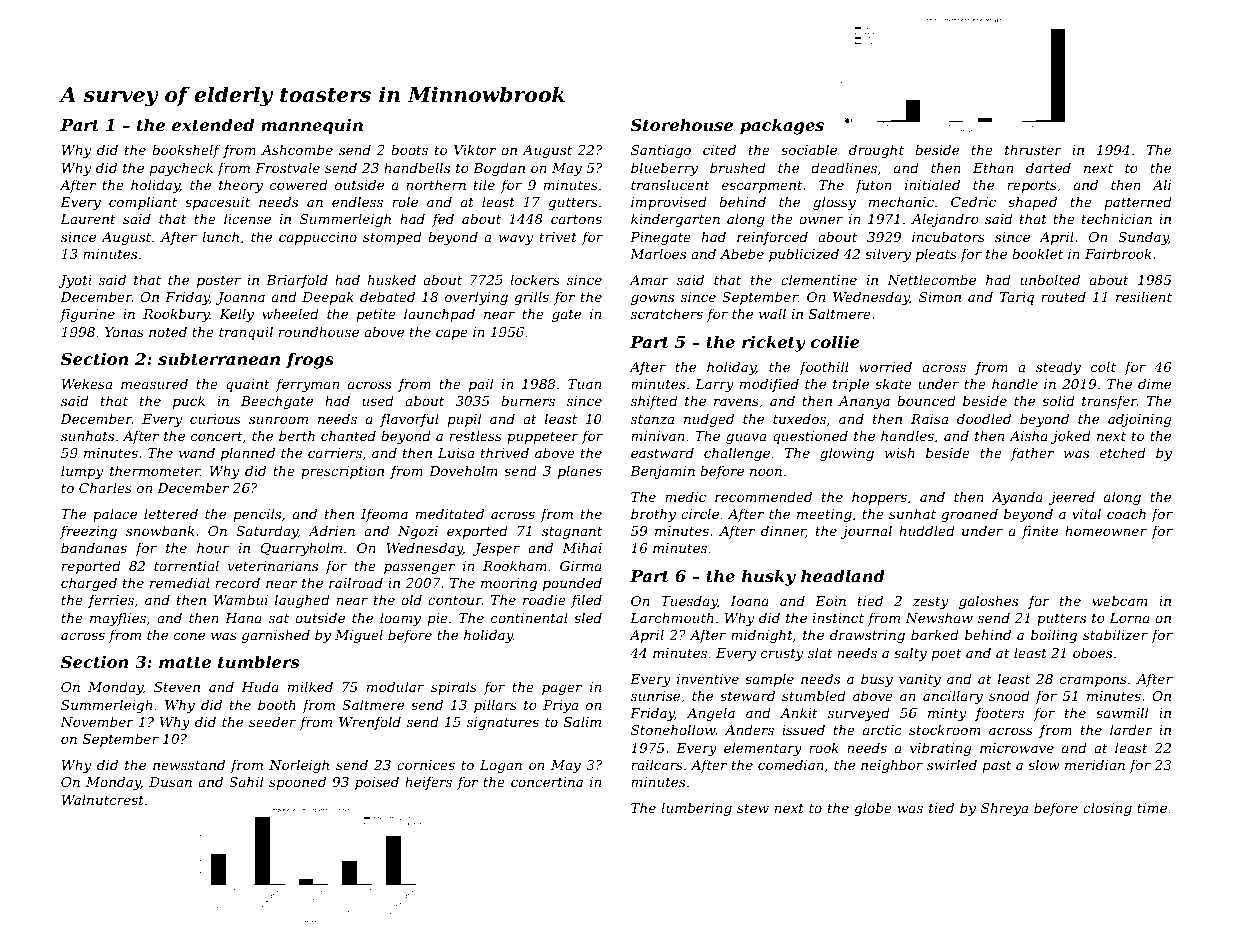 The image size is (1233, 952). What do you see at coordinates (505, 452) in the document?
I see `thrived` at bounding box center [505, 452].
